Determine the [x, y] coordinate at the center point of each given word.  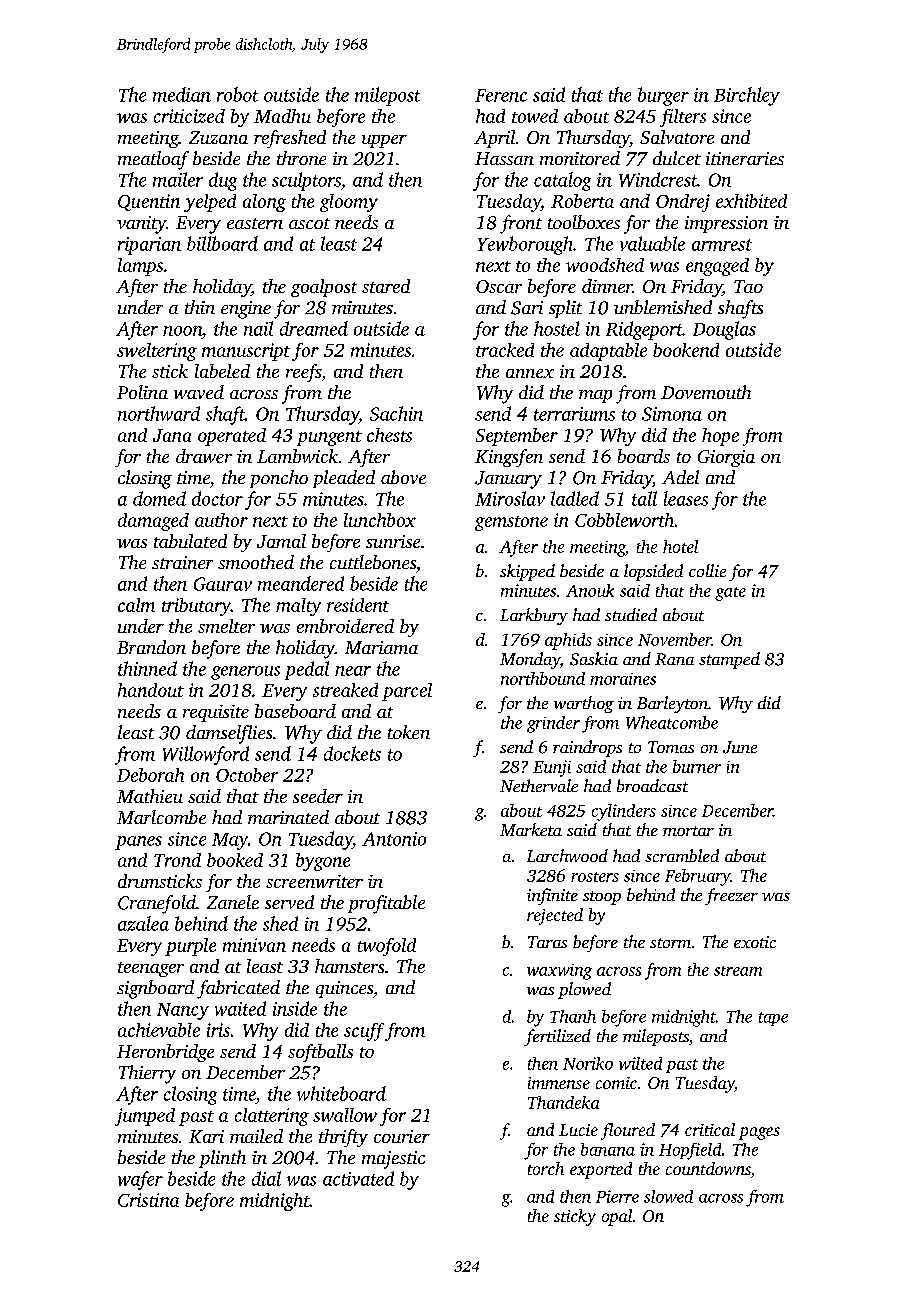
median [182, 94]
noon [182, 331]
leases [686, 498]
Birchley [747, 96]
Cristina [148, 1200]
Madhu [282, 116]
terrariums [574, 414]
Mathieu [150, 796]
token [409, 732]
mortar [688, 831]
